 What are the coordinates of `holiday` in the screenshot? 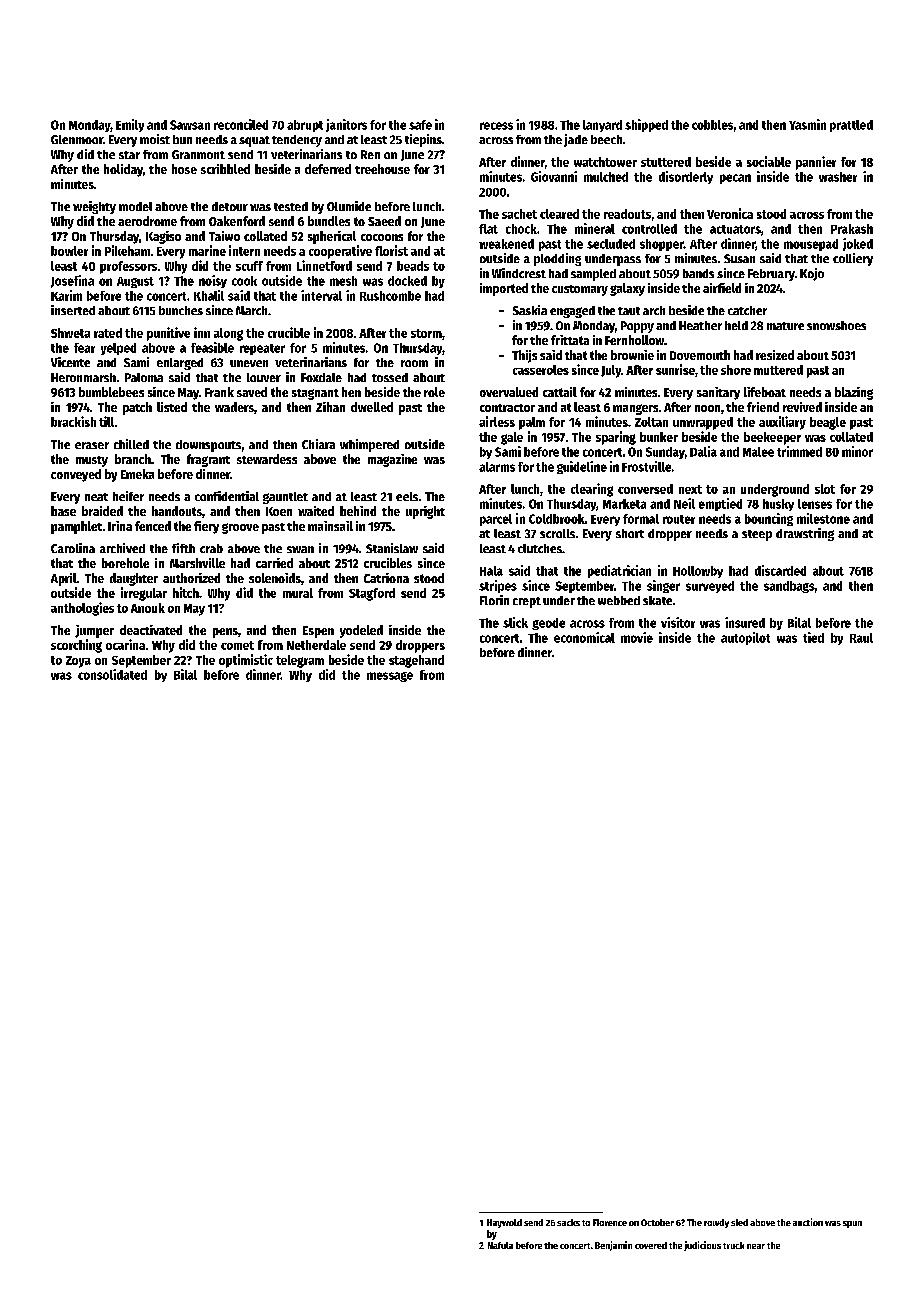 It's located at (123, 170).
